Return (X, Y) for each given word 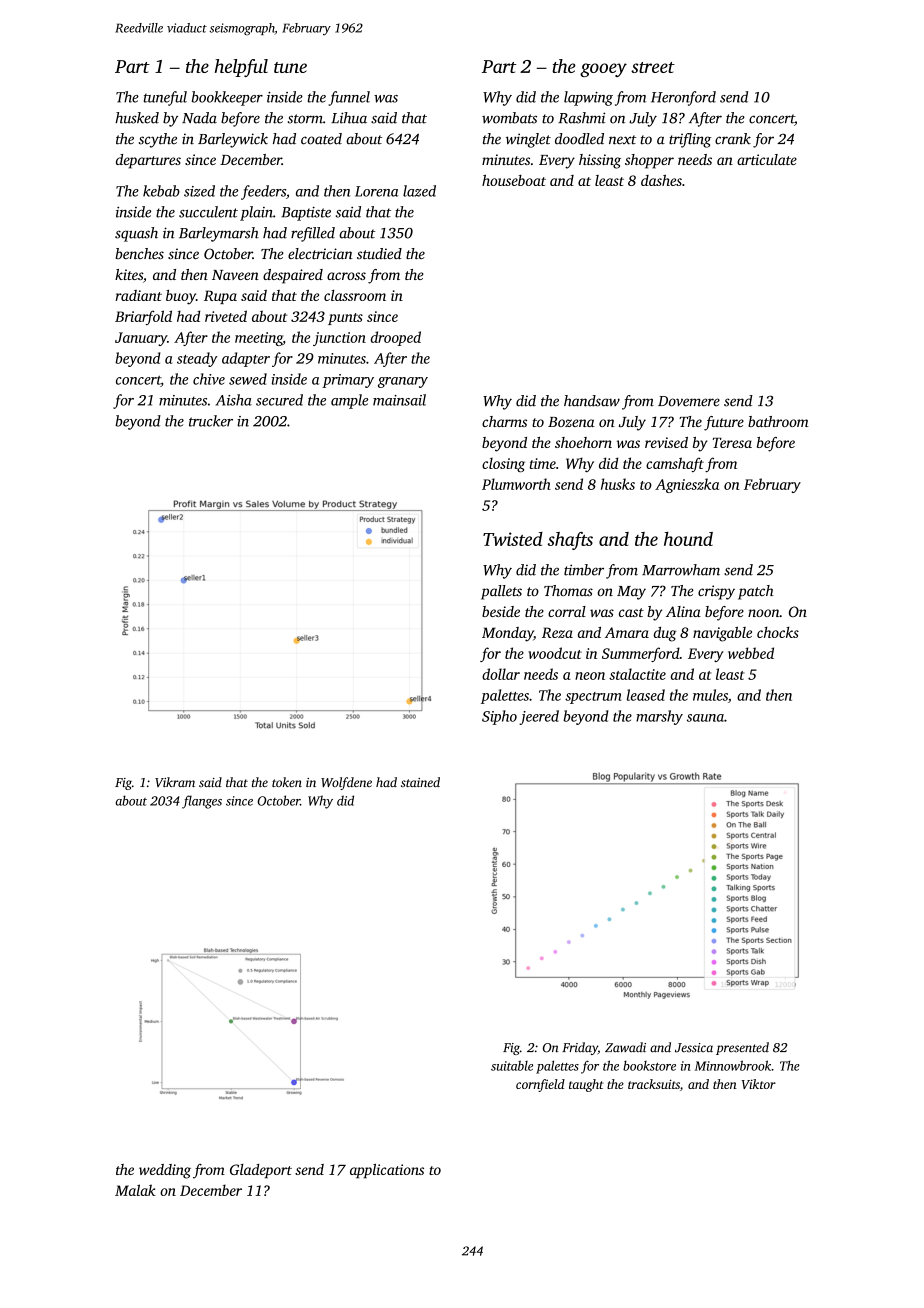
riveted (226, 316)
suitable (512, 1065)
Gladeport (261, 1171)
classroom (355, 295)
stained (420, 782)
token (287, 782)
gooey (603, 70)
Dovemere (689, 401)
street (653, 67)
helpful (241, 68)
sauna (705, 718)
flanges (202, 802)
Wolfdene (346, 783)
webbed (751, 653)
